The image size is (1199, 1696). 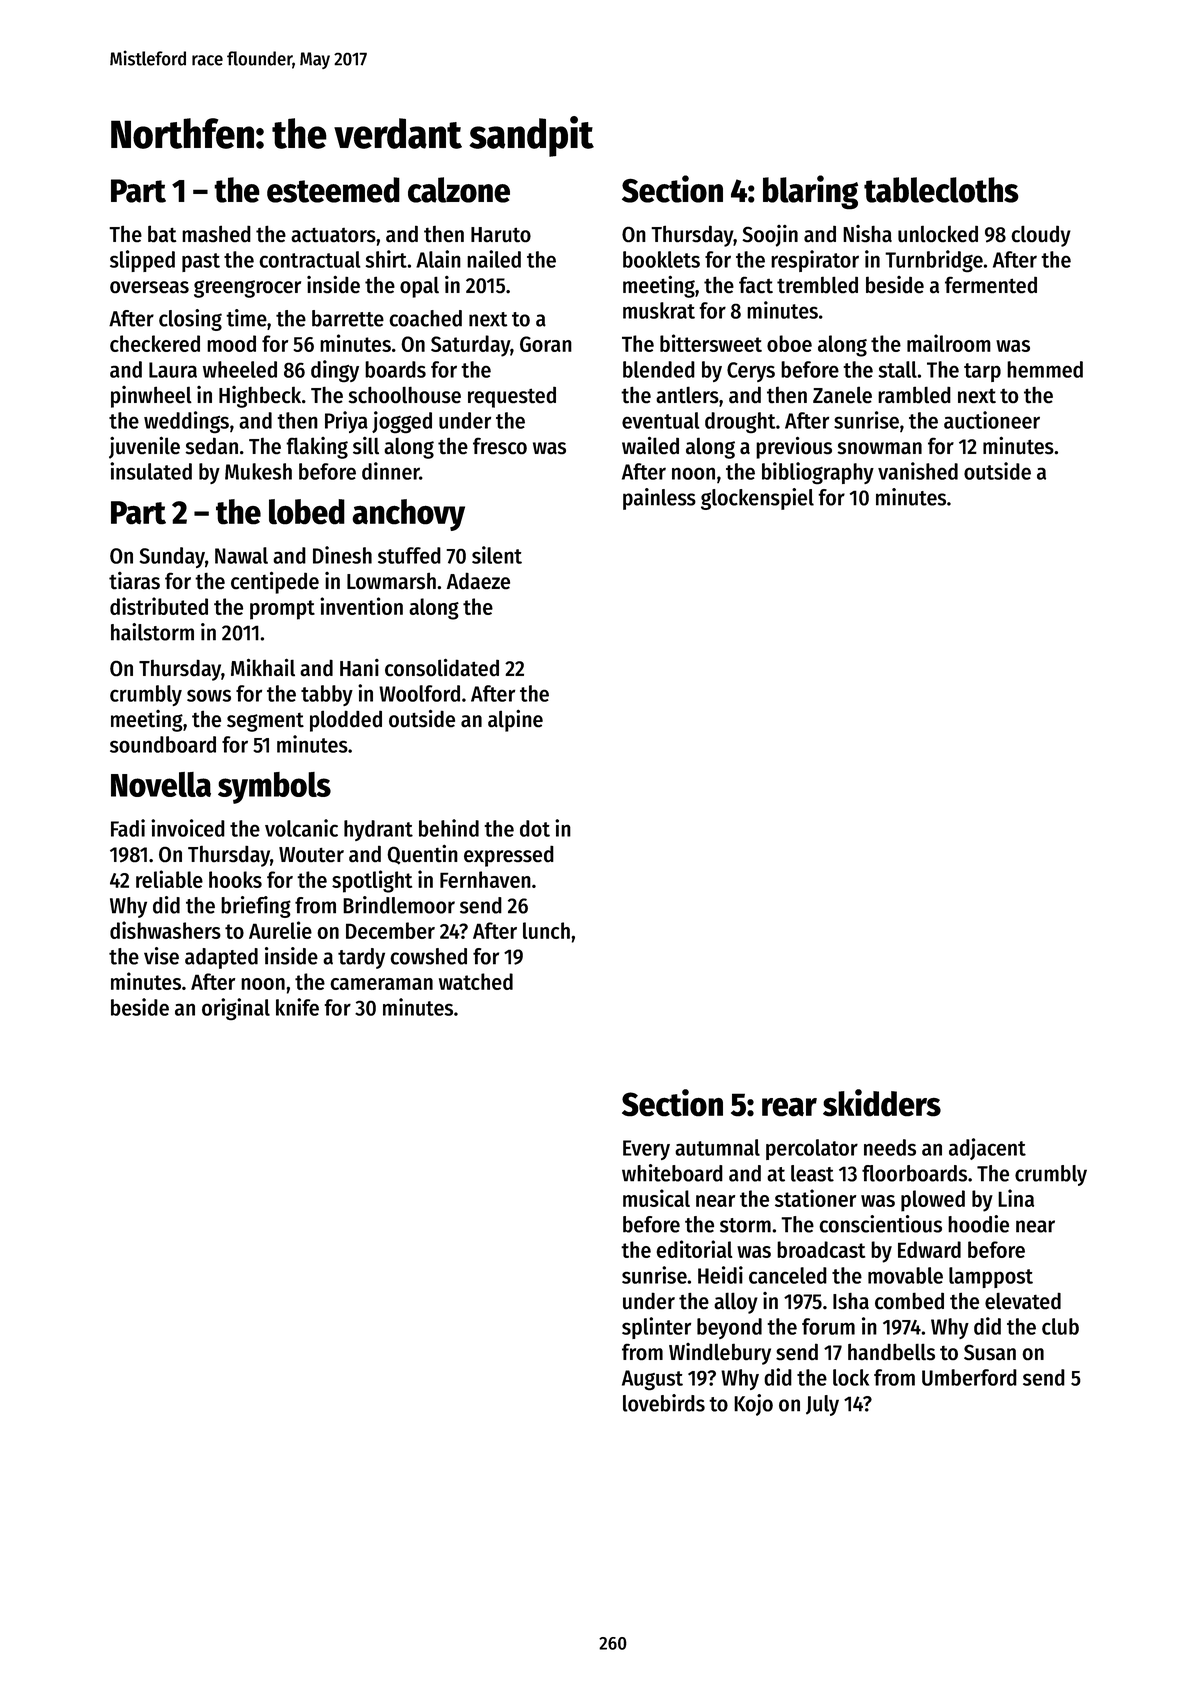 I want to click on bibliography, so click(x=818, y=473).
